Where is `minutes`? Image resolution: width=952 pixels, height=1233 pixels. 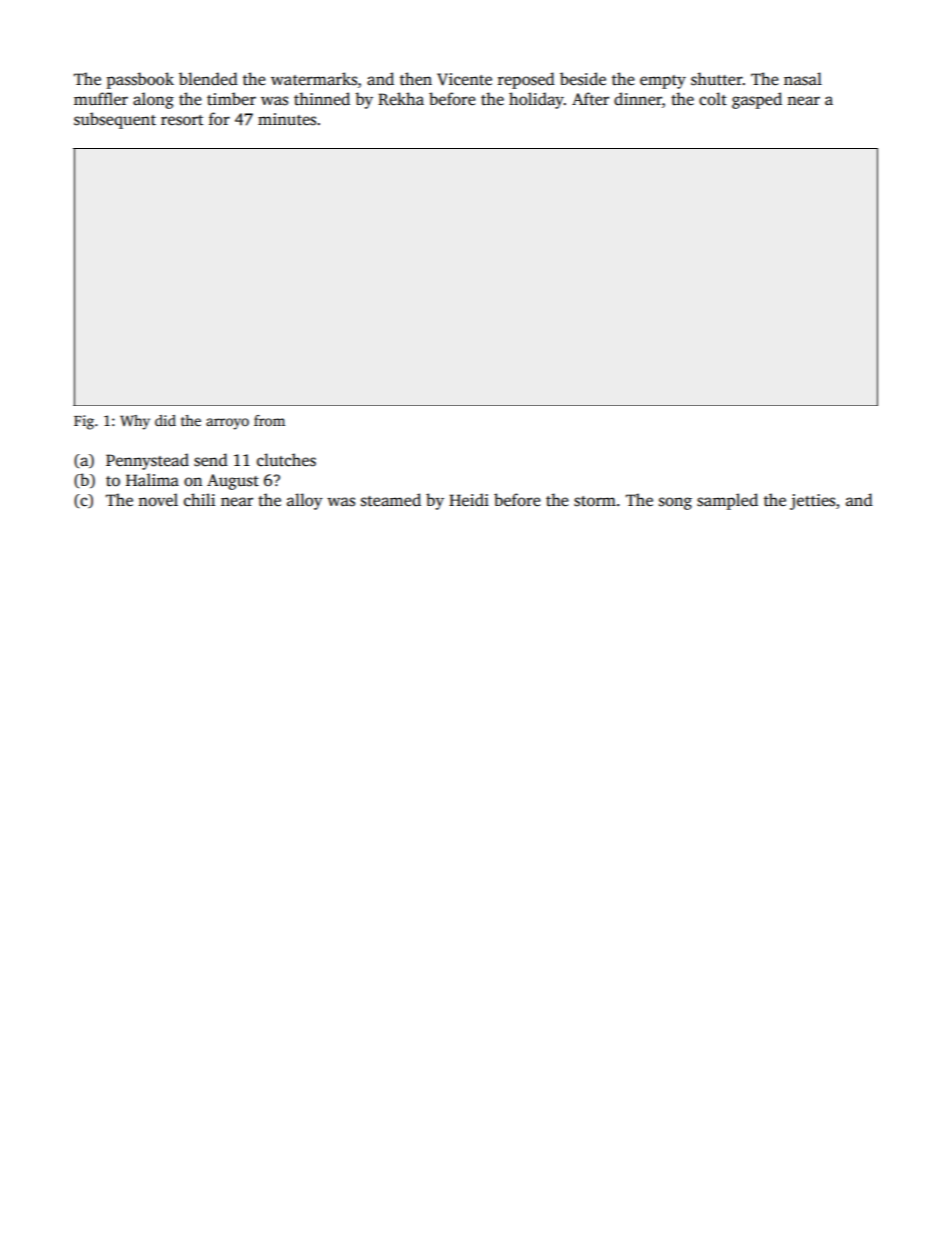 minutes is located at coordinates (287, 119).
